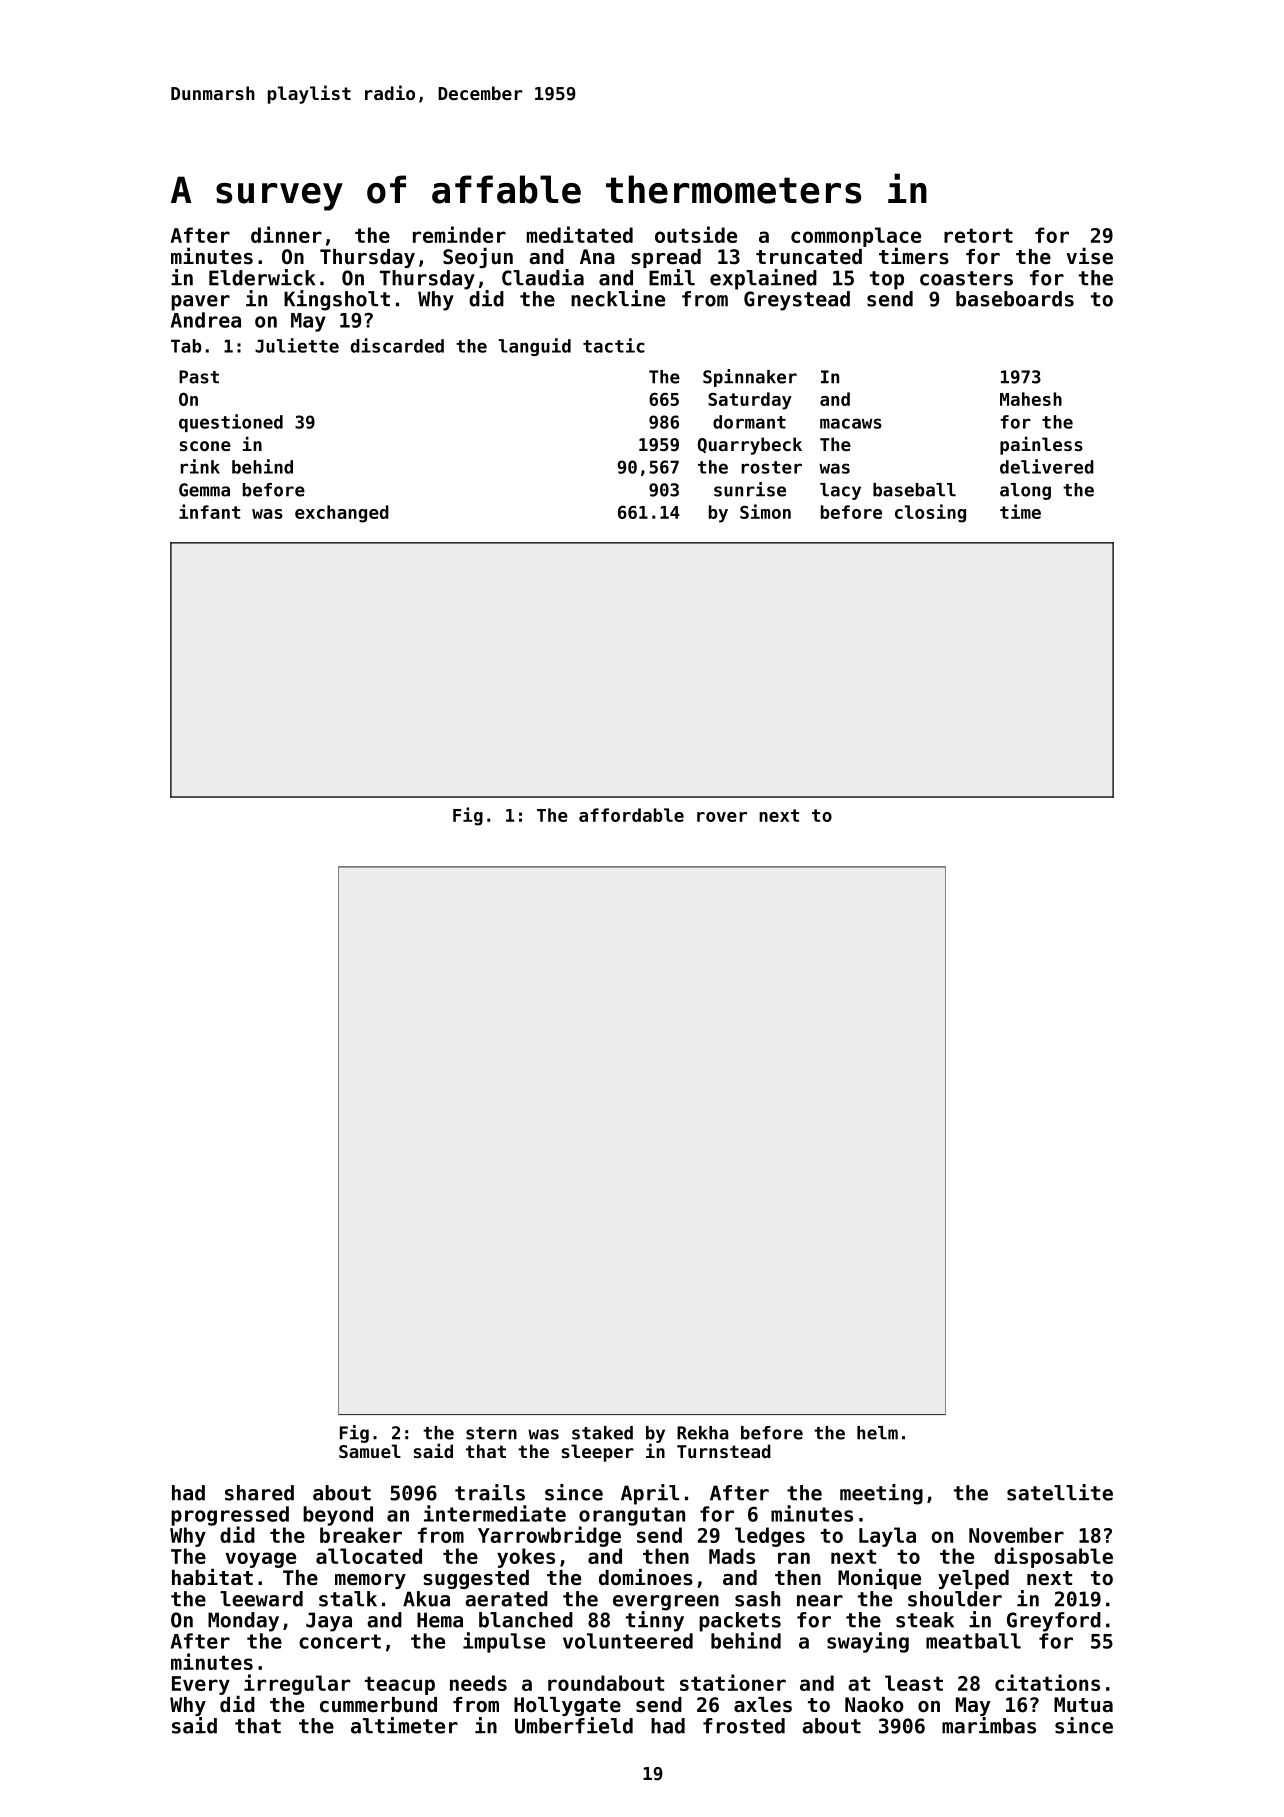  What do you see at coordinates (1031, 399) in the page?
I see `Mahesh` at bounding box center [1031, 399].
